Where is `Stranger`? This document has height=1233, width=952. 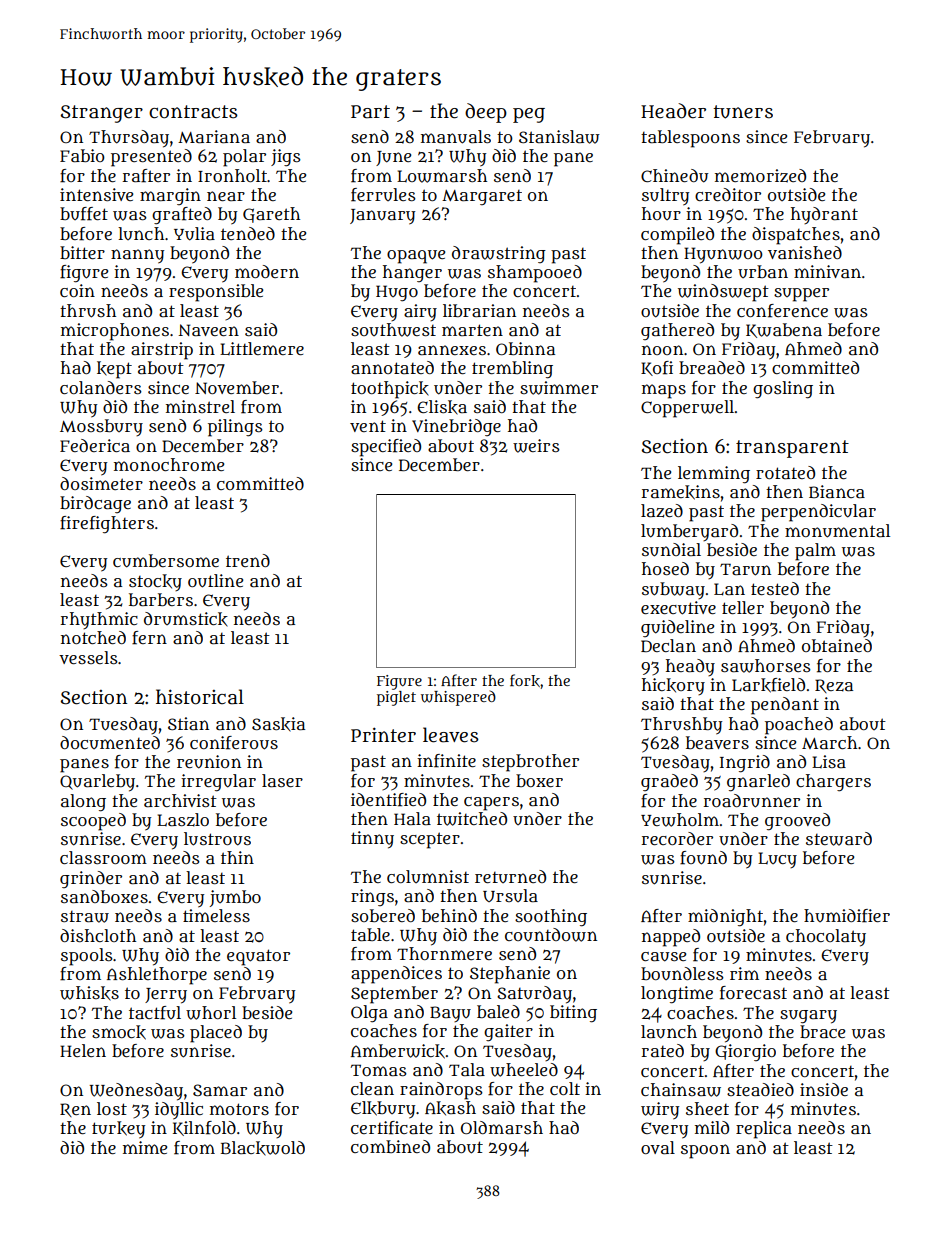
Stranger is located at coordinates (101, 114).
